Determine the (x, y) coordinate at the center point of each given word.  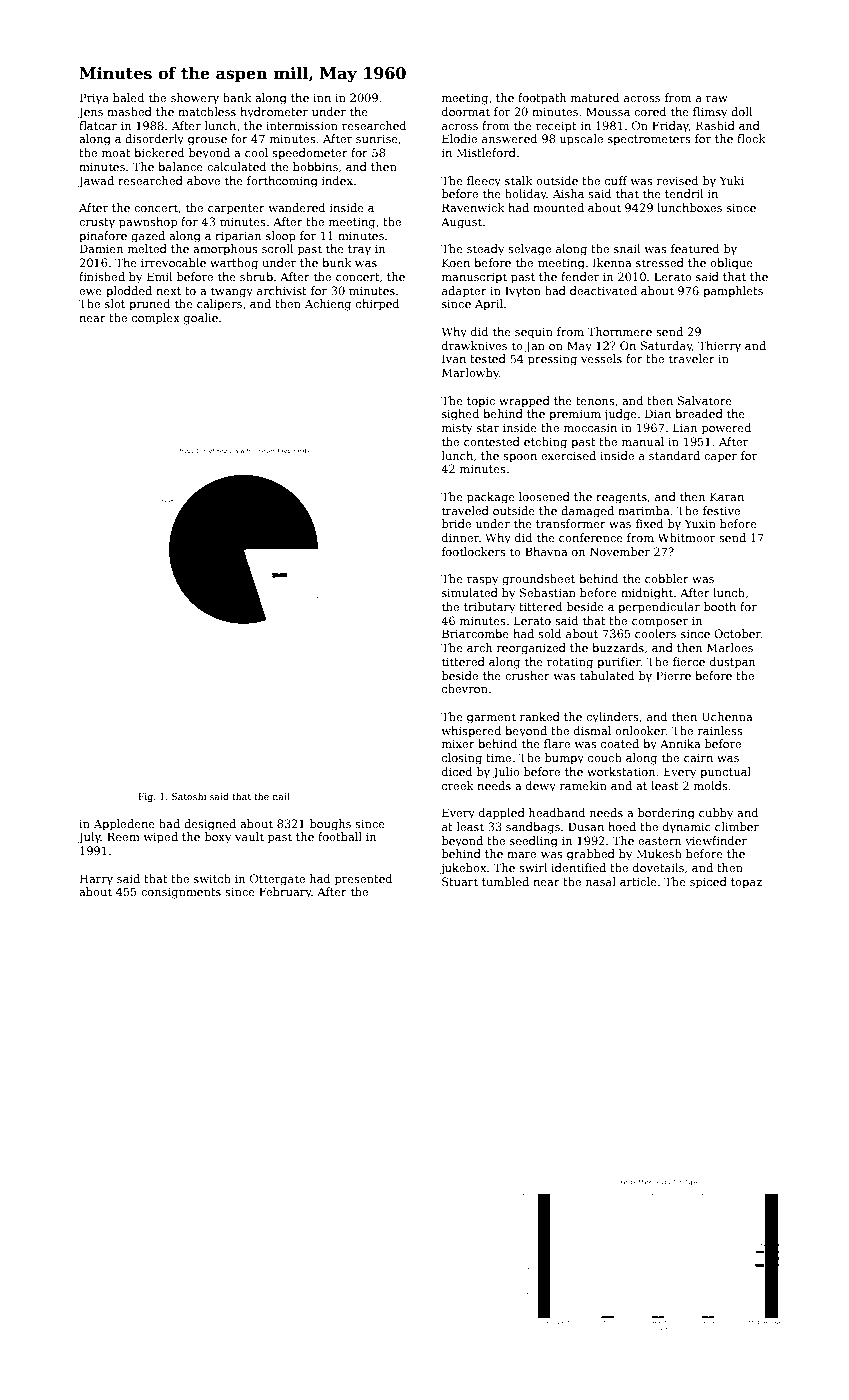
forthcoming (282, 182)
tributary (490, 608)
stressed (660, 262)
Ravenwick (473, 207)
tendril (684, 193)
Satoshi (189, 796)
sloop (281, 237)
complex (156, 319)
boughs (330, 825)
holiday (526, 195)
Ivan (454, 358)
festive (721, 510)
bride (456, 523)
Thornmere (619, 331)
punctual (725, 773)
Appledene (124, 825)
